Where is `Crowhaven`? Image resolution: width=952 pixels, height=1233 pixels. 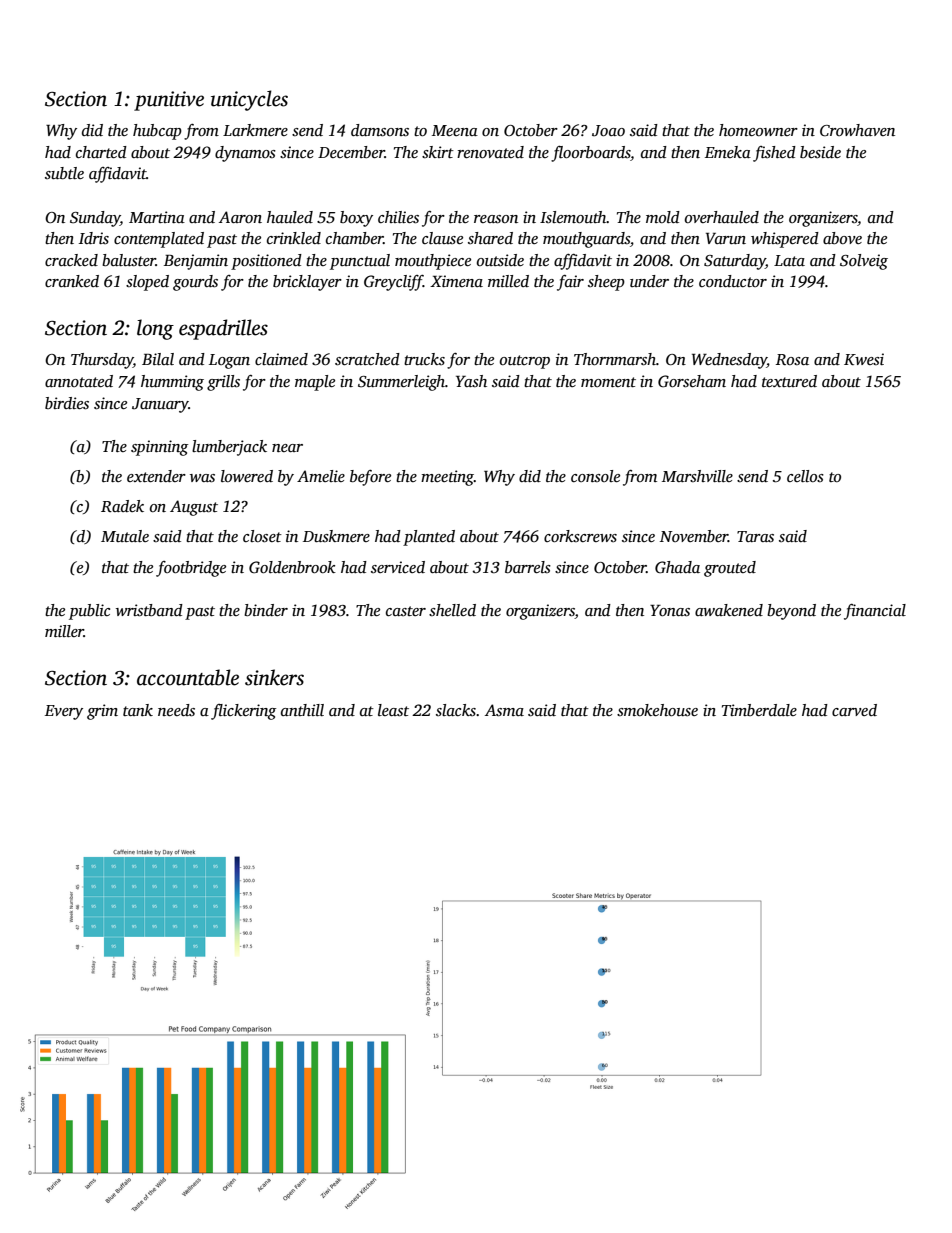
Crowhaven is located at coordinates (857, 130).
